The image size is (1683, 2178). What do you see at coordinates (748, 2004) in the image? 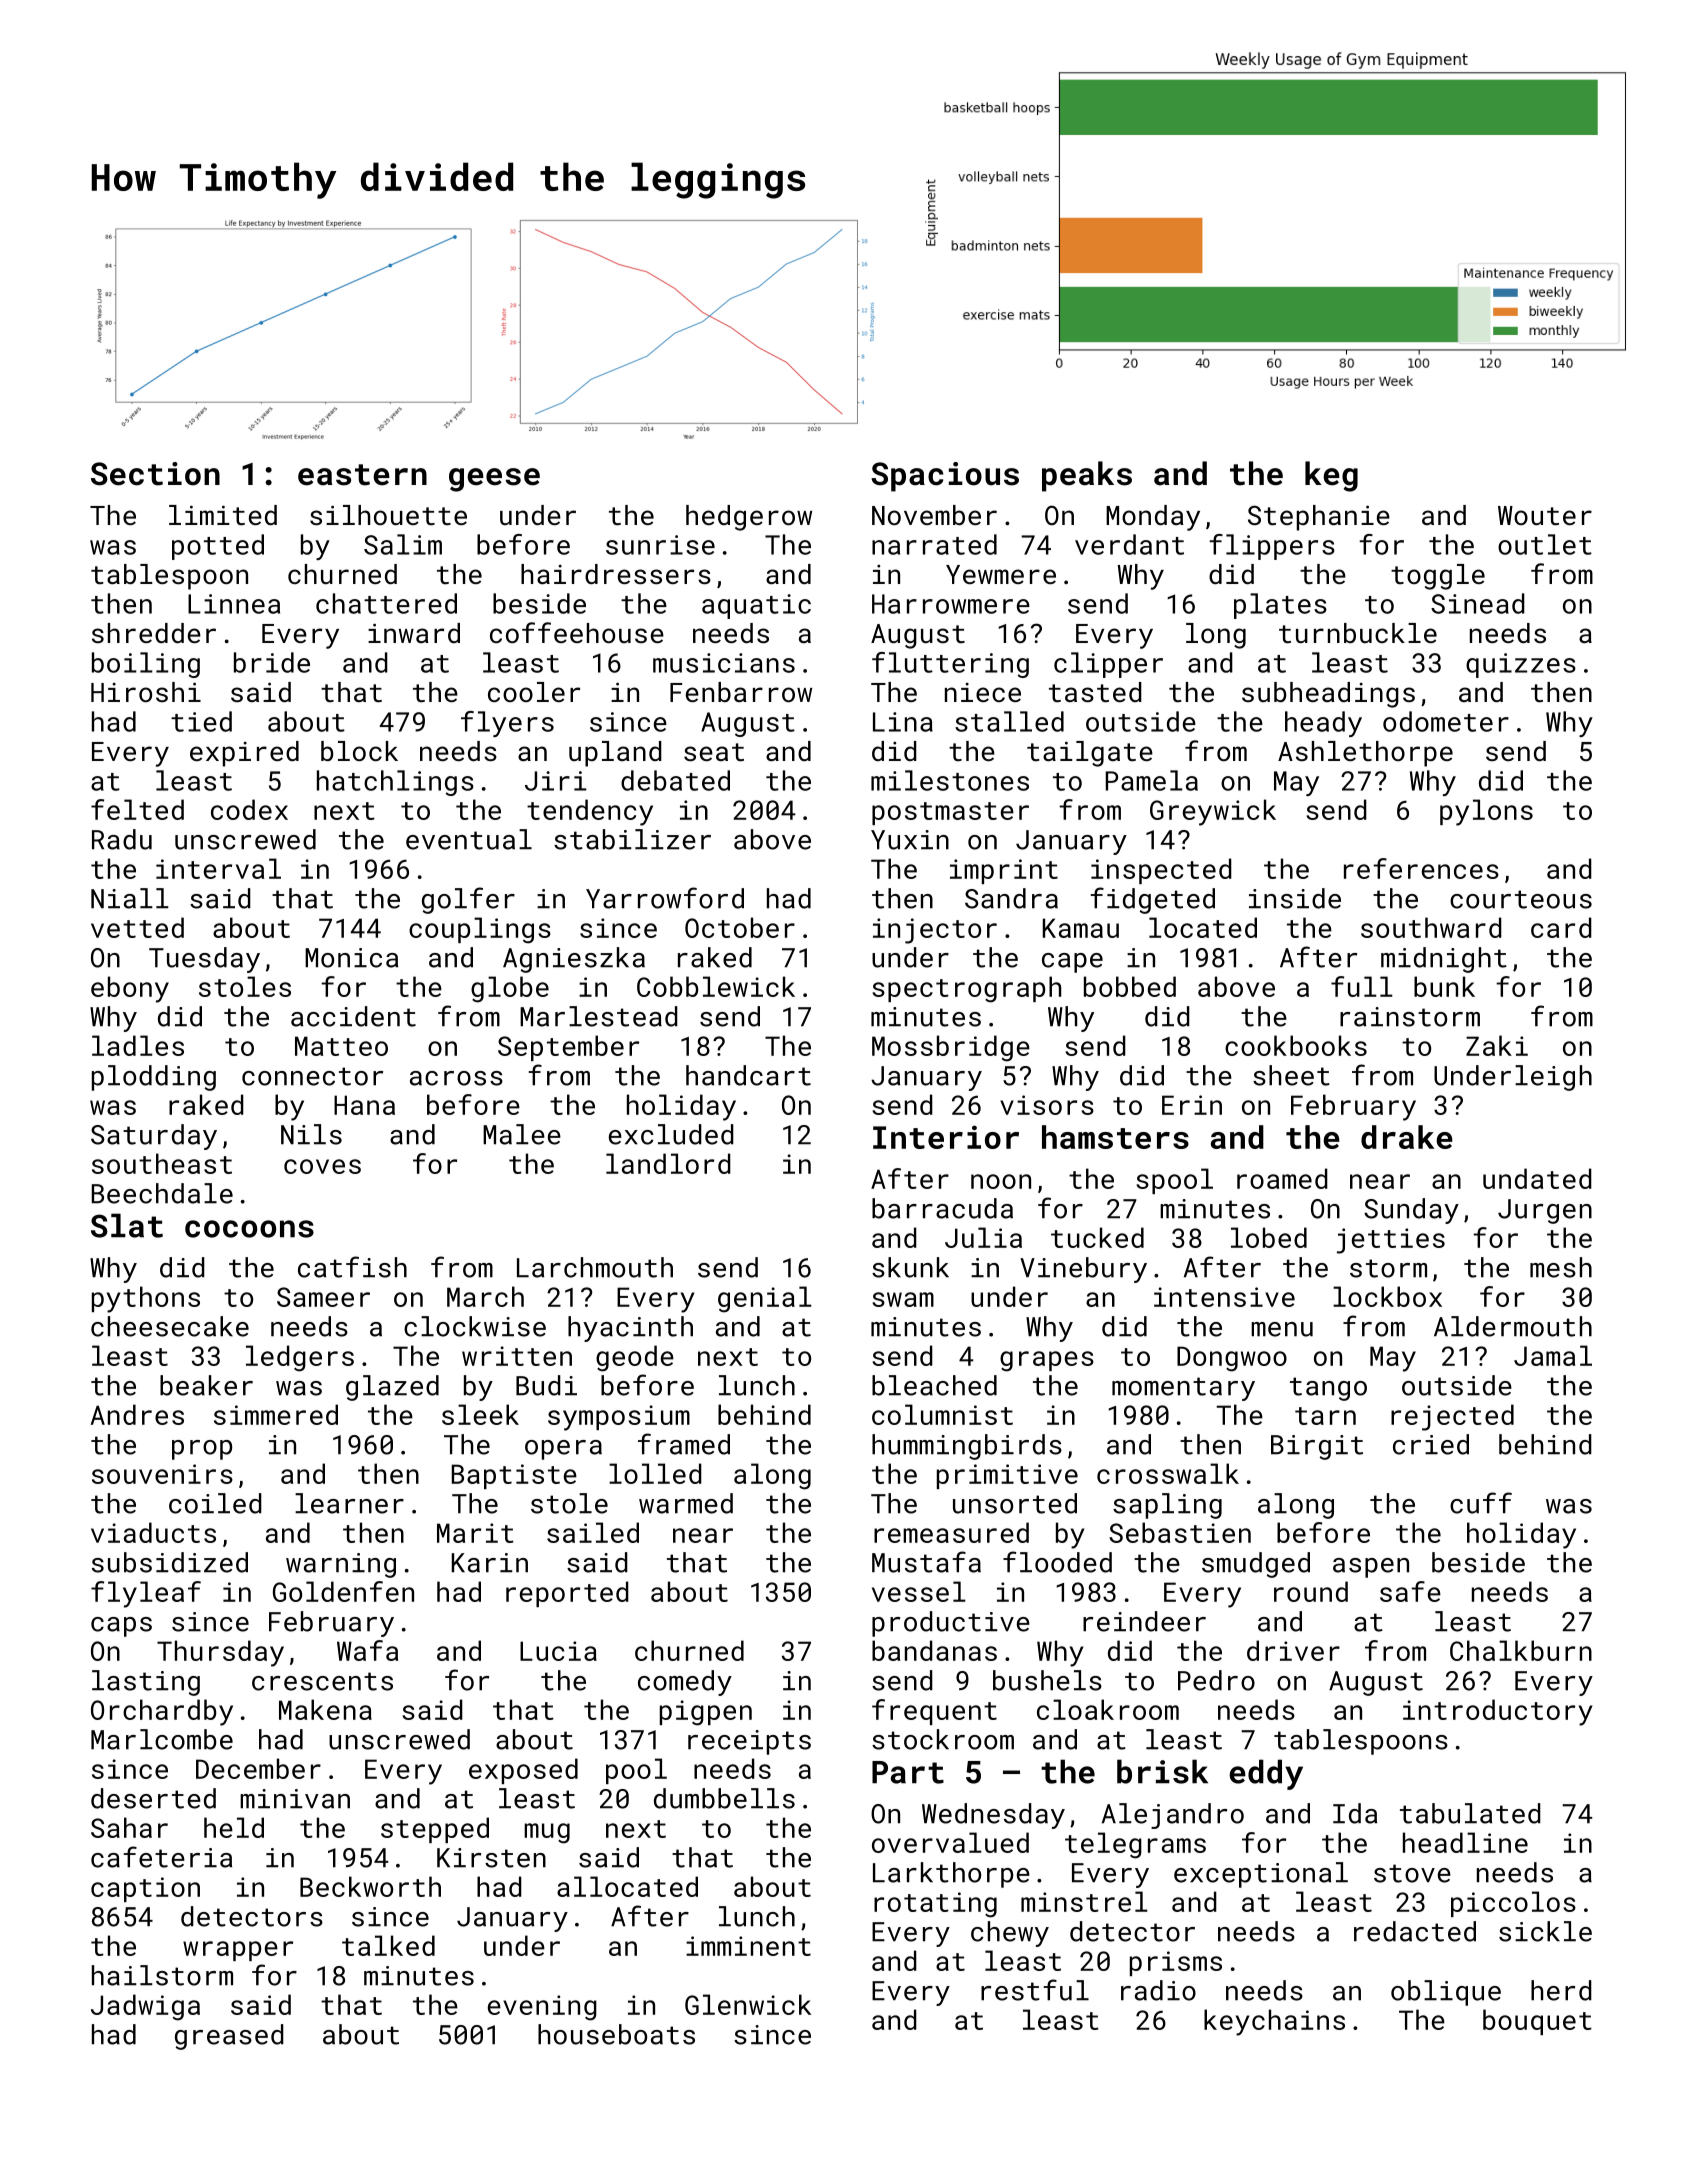
I see `Glenwick` at bounding box center [748, 2004].
